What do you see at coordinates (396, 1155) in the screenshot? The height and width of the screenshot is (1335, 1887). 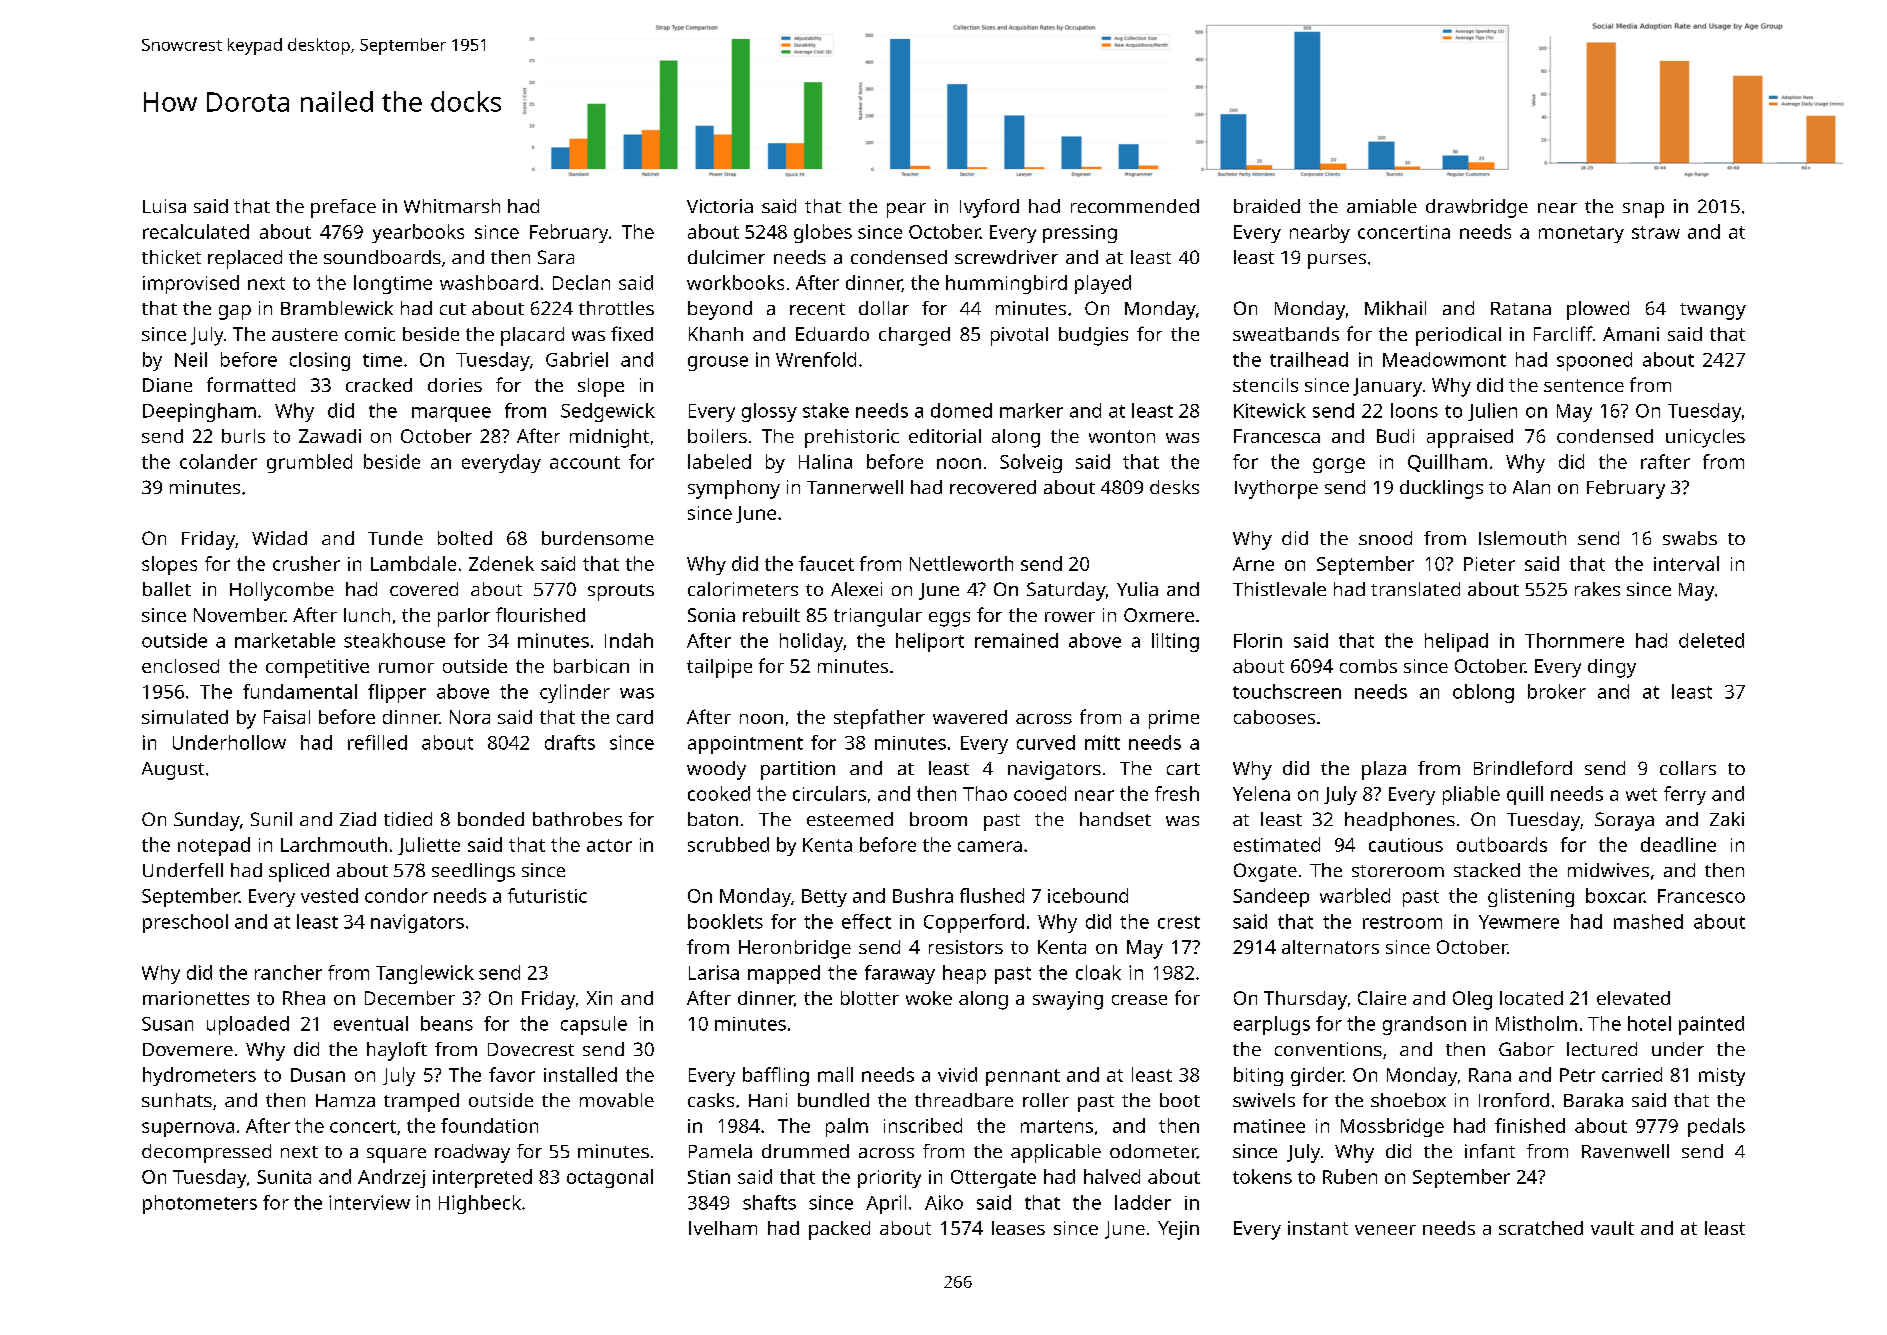 I see `square` at bounding box center [396, 1155].
